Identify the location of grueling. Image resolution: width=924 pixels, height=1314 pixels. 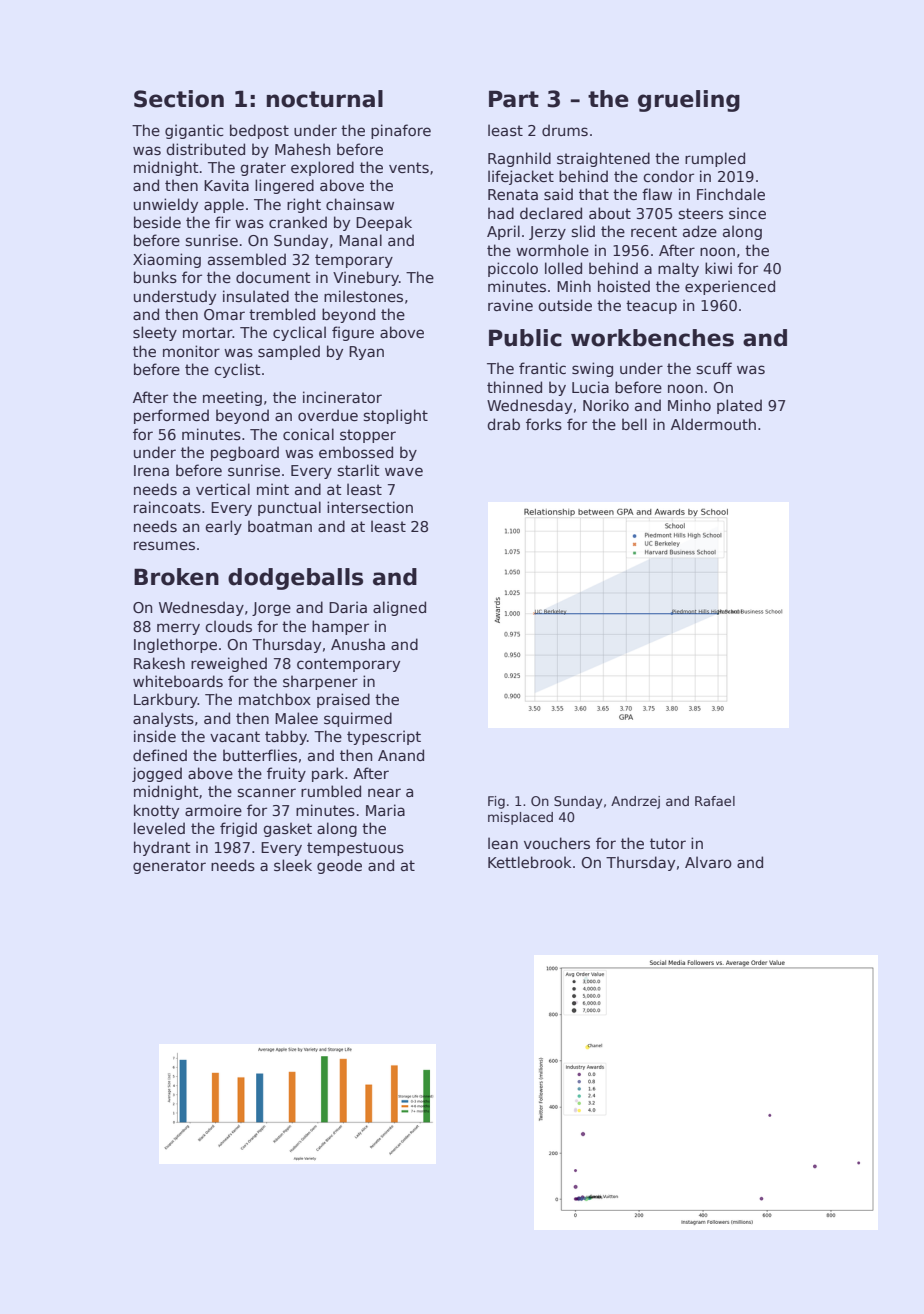
(689, 101).
